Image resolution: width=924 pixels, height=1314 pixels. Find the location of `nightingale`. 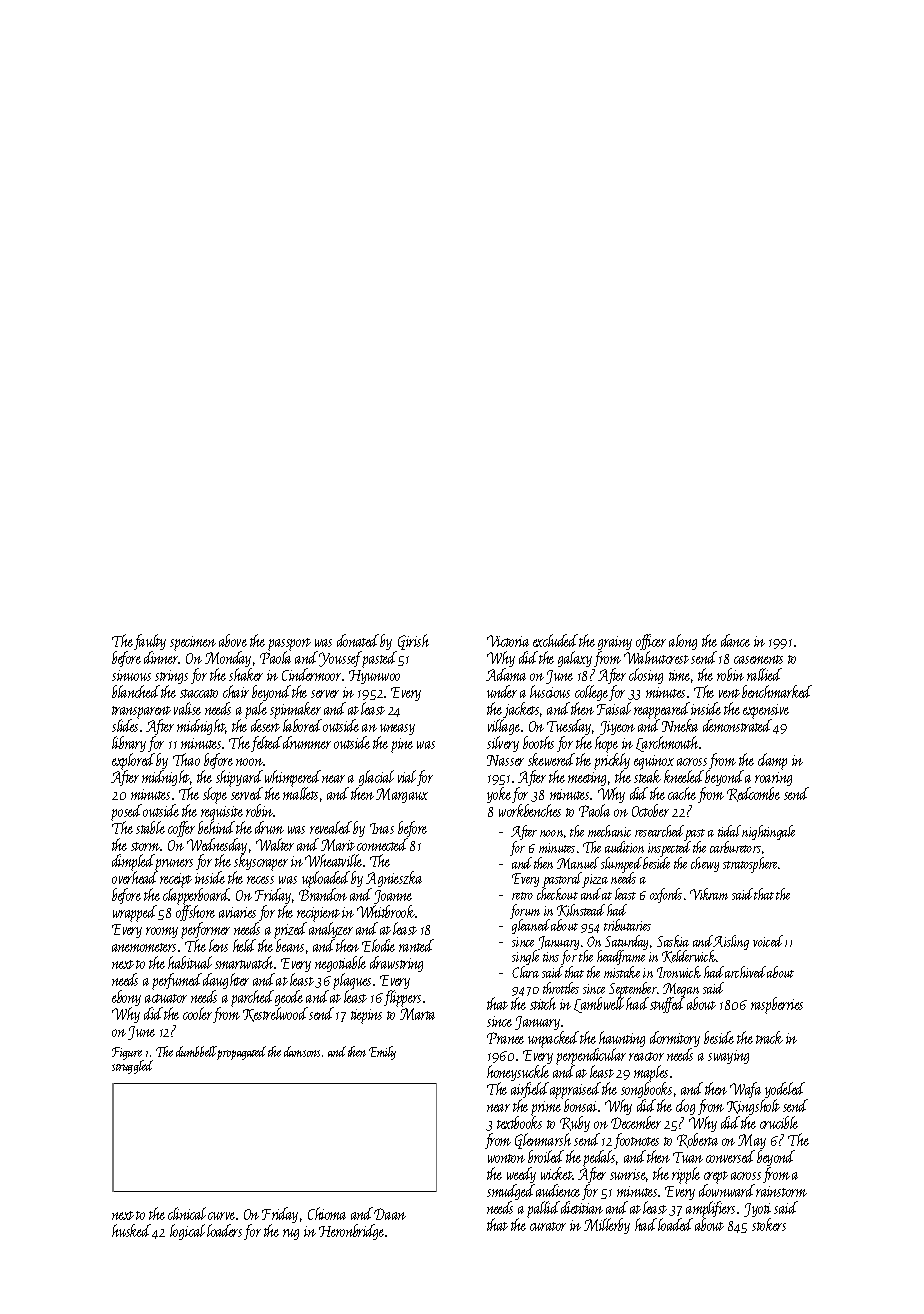

nightingale is located at coordinates (768, 832).
